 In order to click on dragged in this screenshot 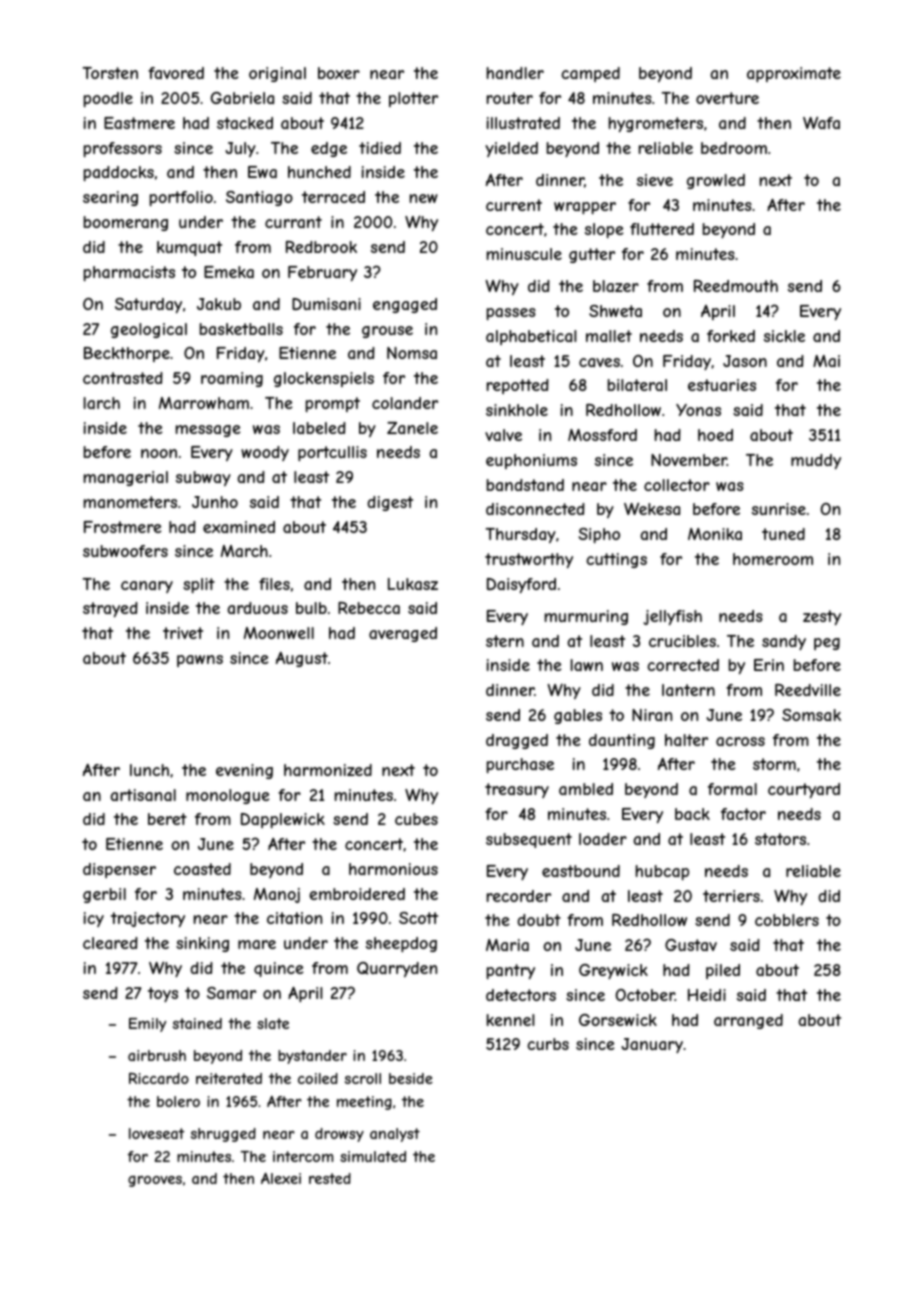, I will do `click(517, 741)`.
